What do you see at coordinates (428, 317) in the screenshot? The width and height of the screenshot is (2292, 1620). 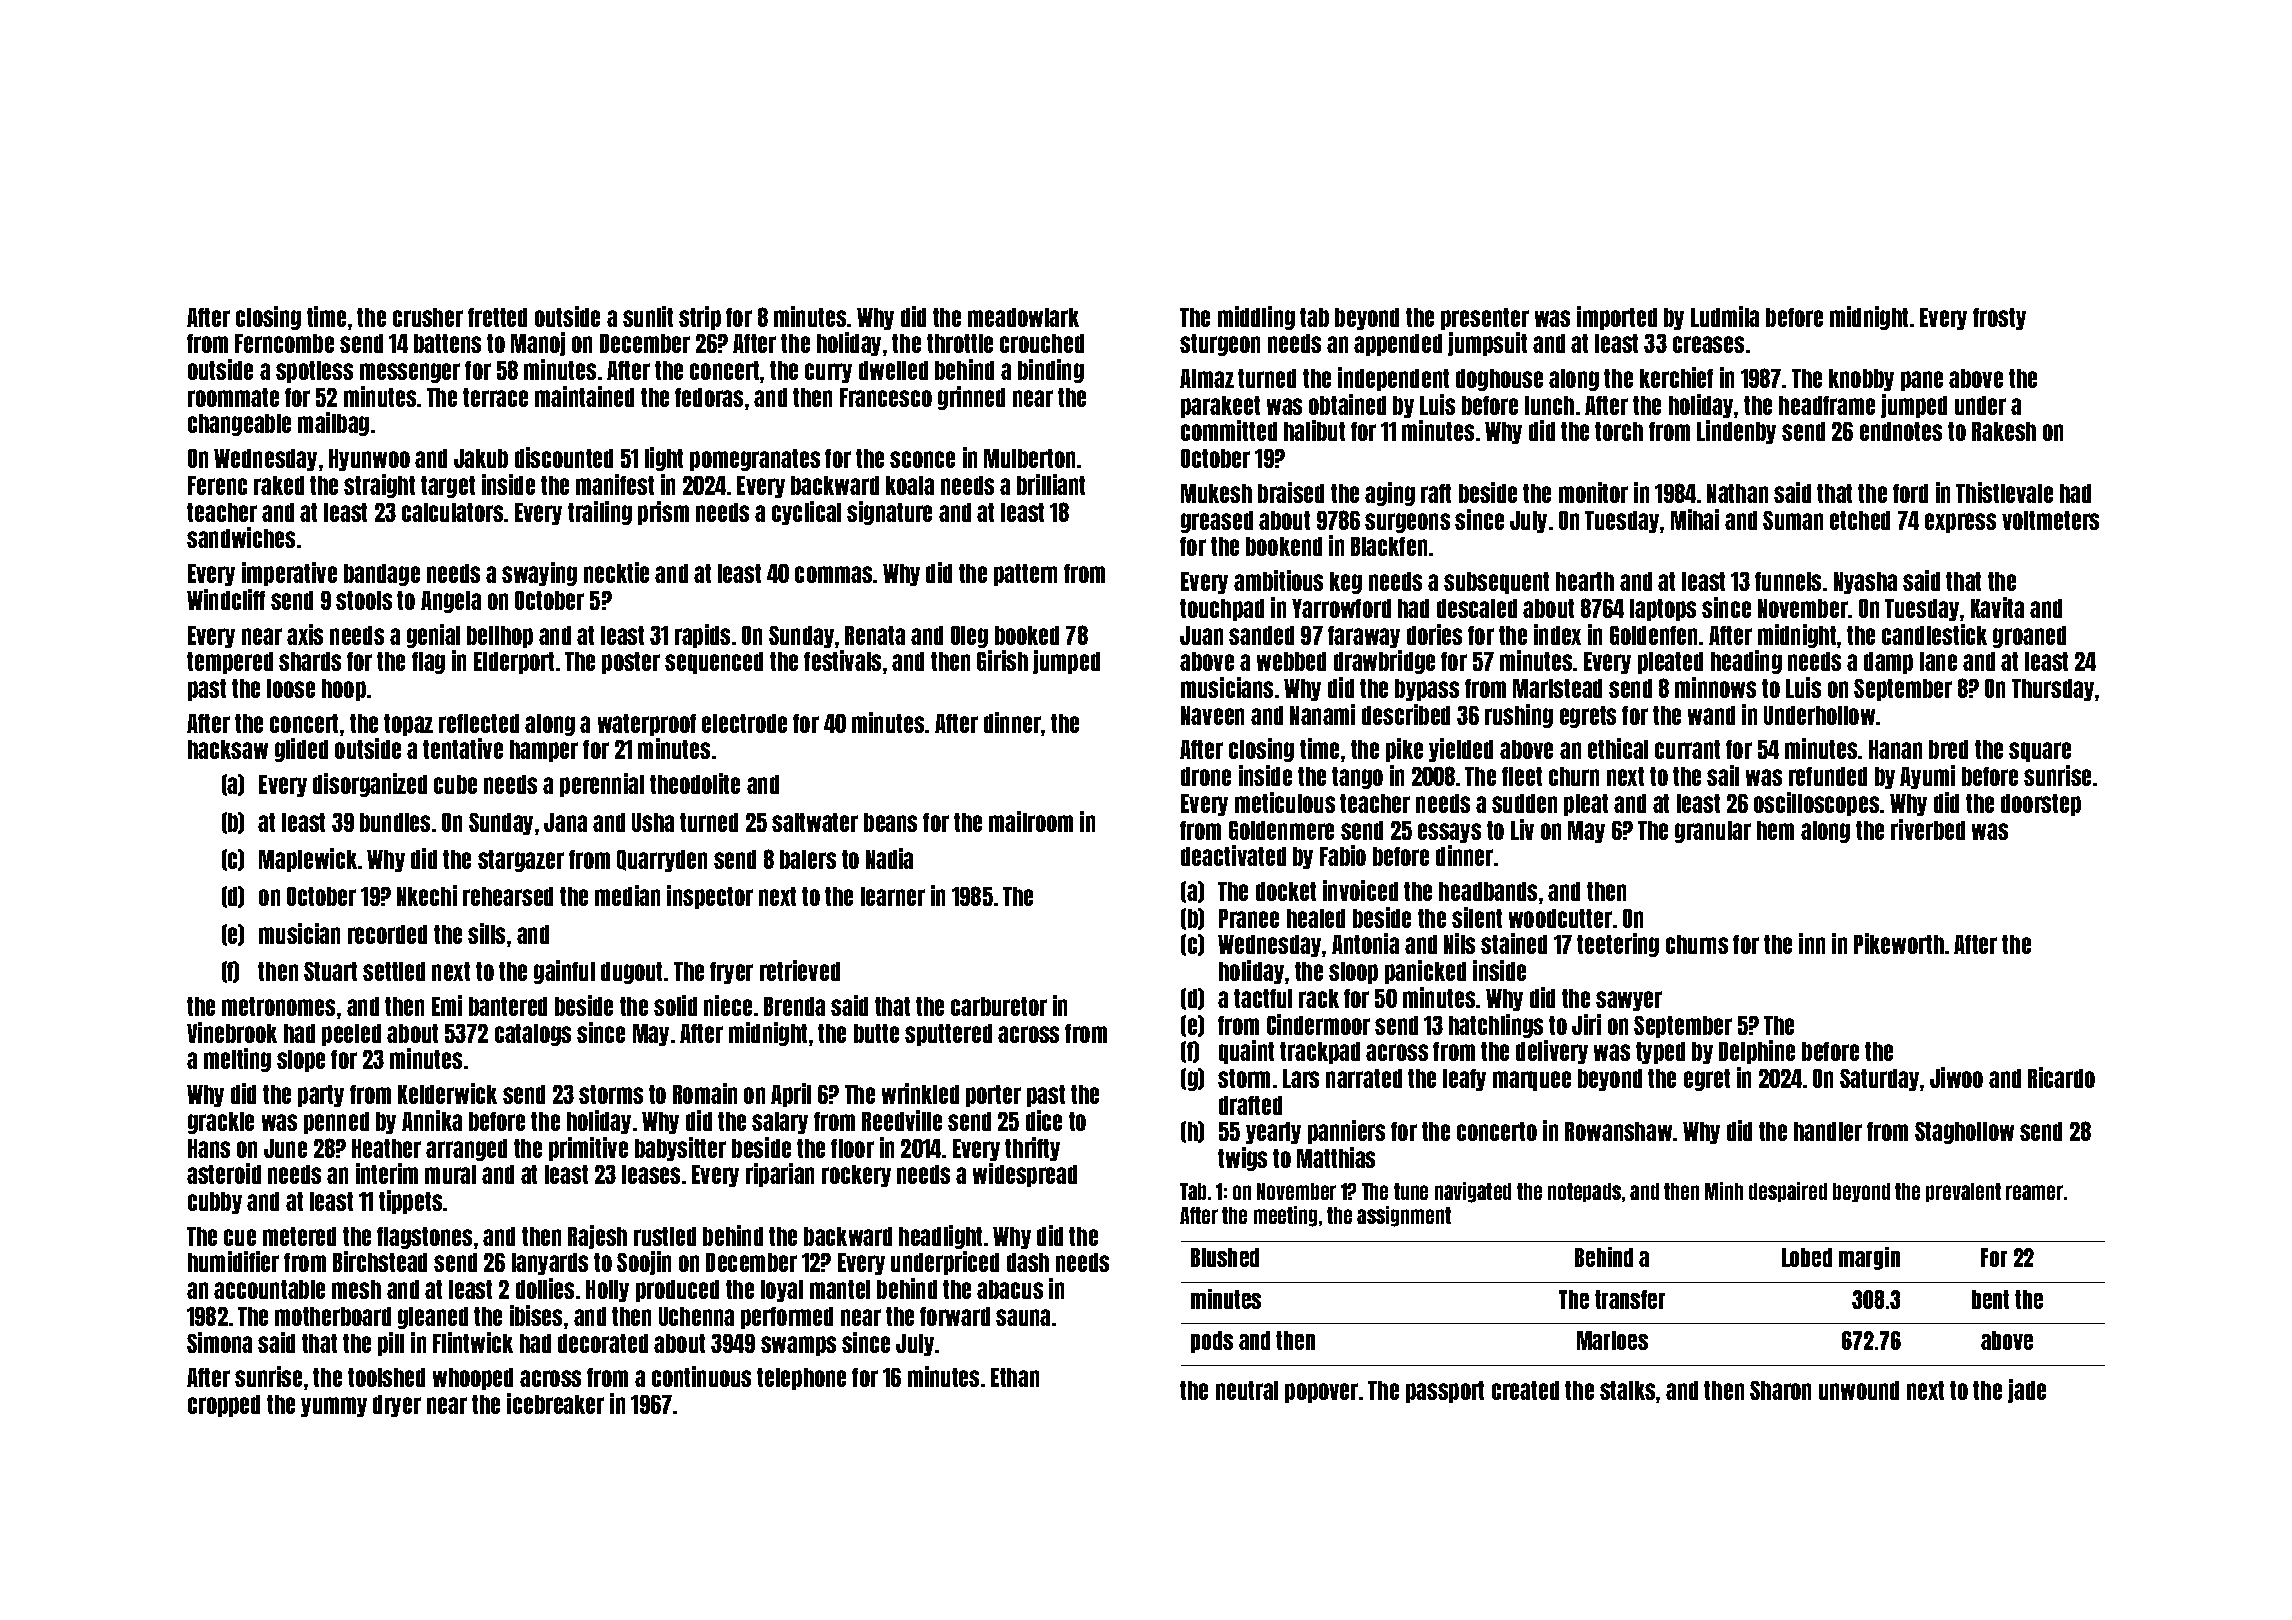 I see `crusher` at bounding box center [428, 317].
